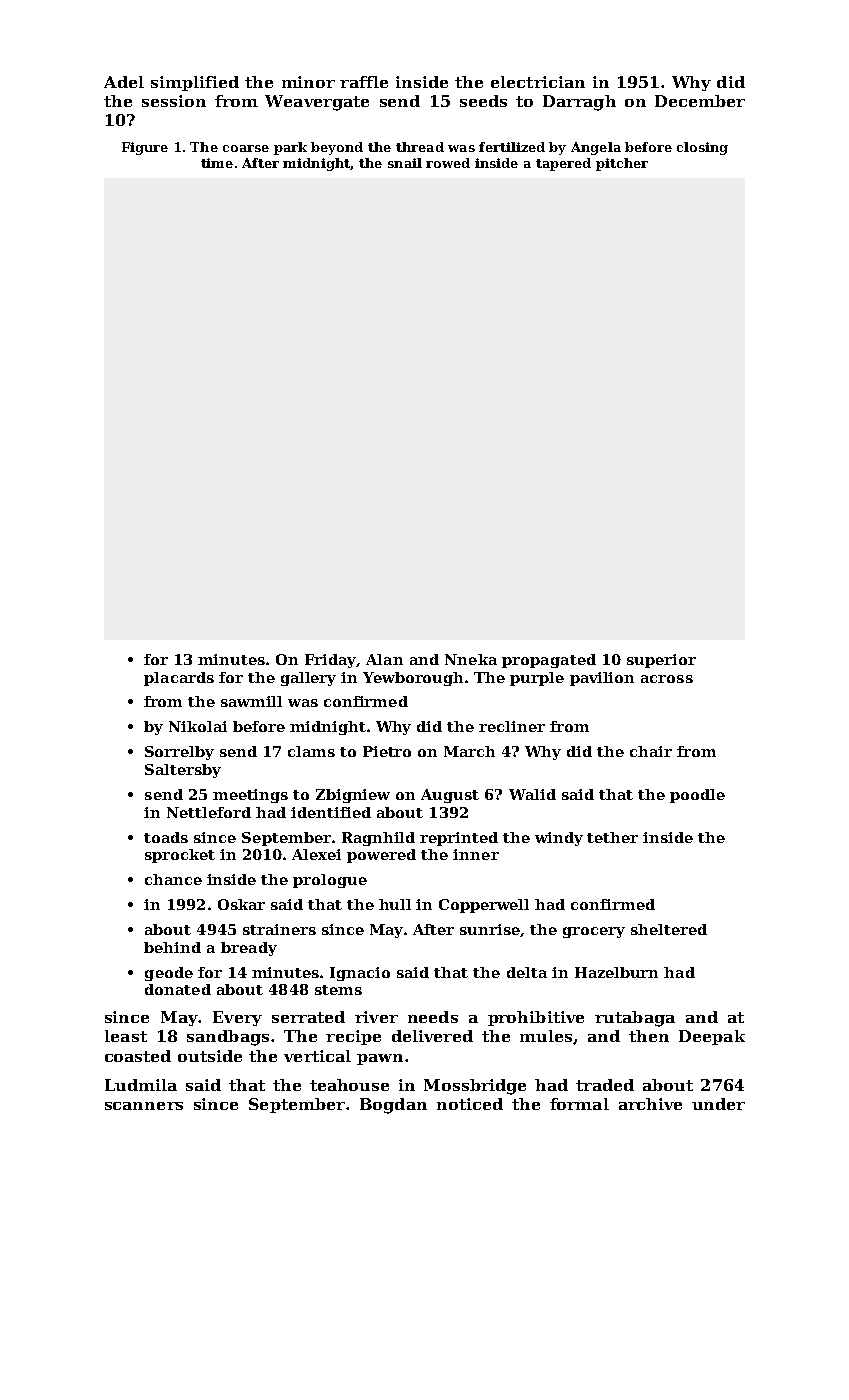 This image has width=849, height=1400. Describe the element at coordinates (308, 82) in the image. I see `minor` at that location.
